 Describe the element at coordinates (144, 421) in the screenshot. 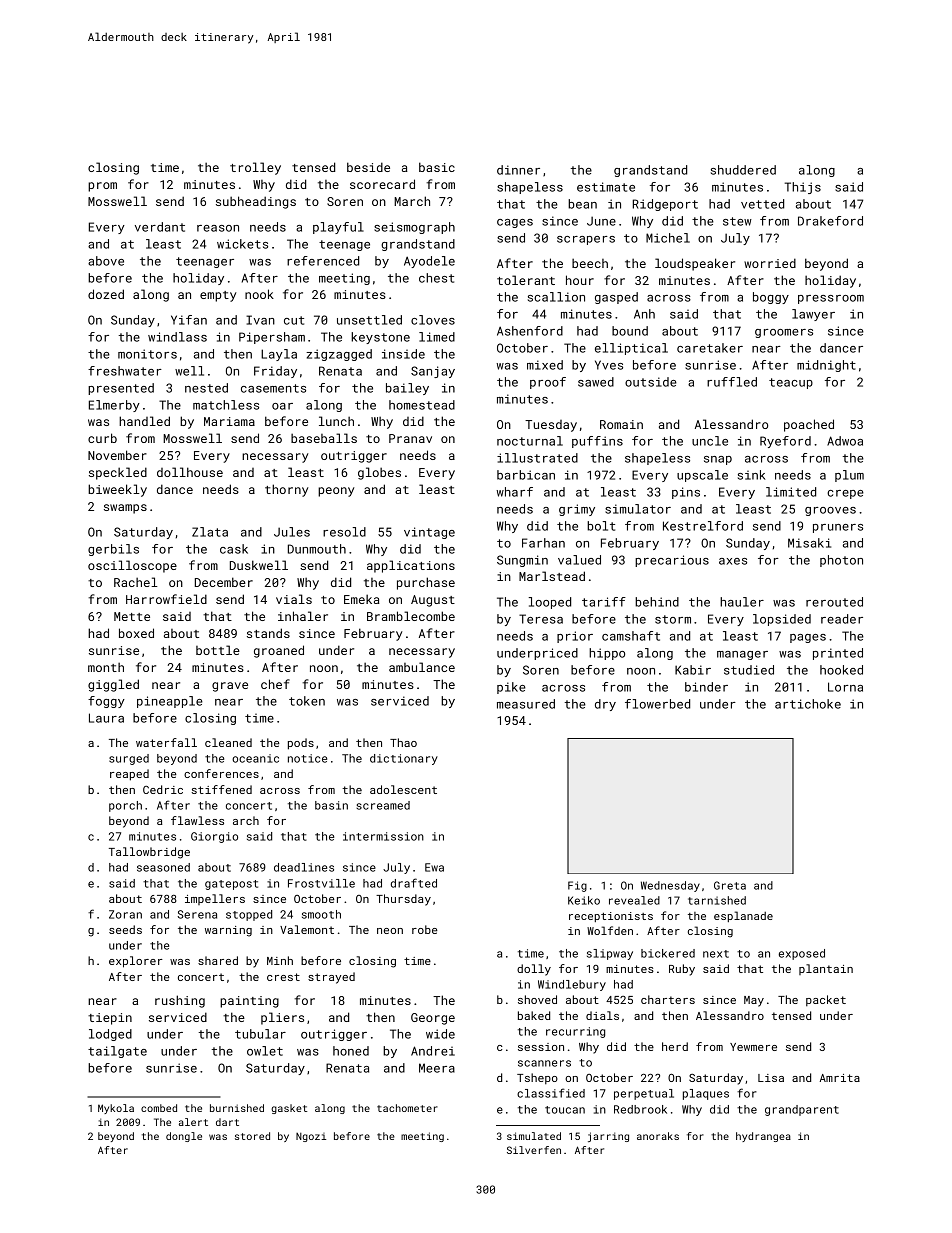

I see `handled` at that location.
